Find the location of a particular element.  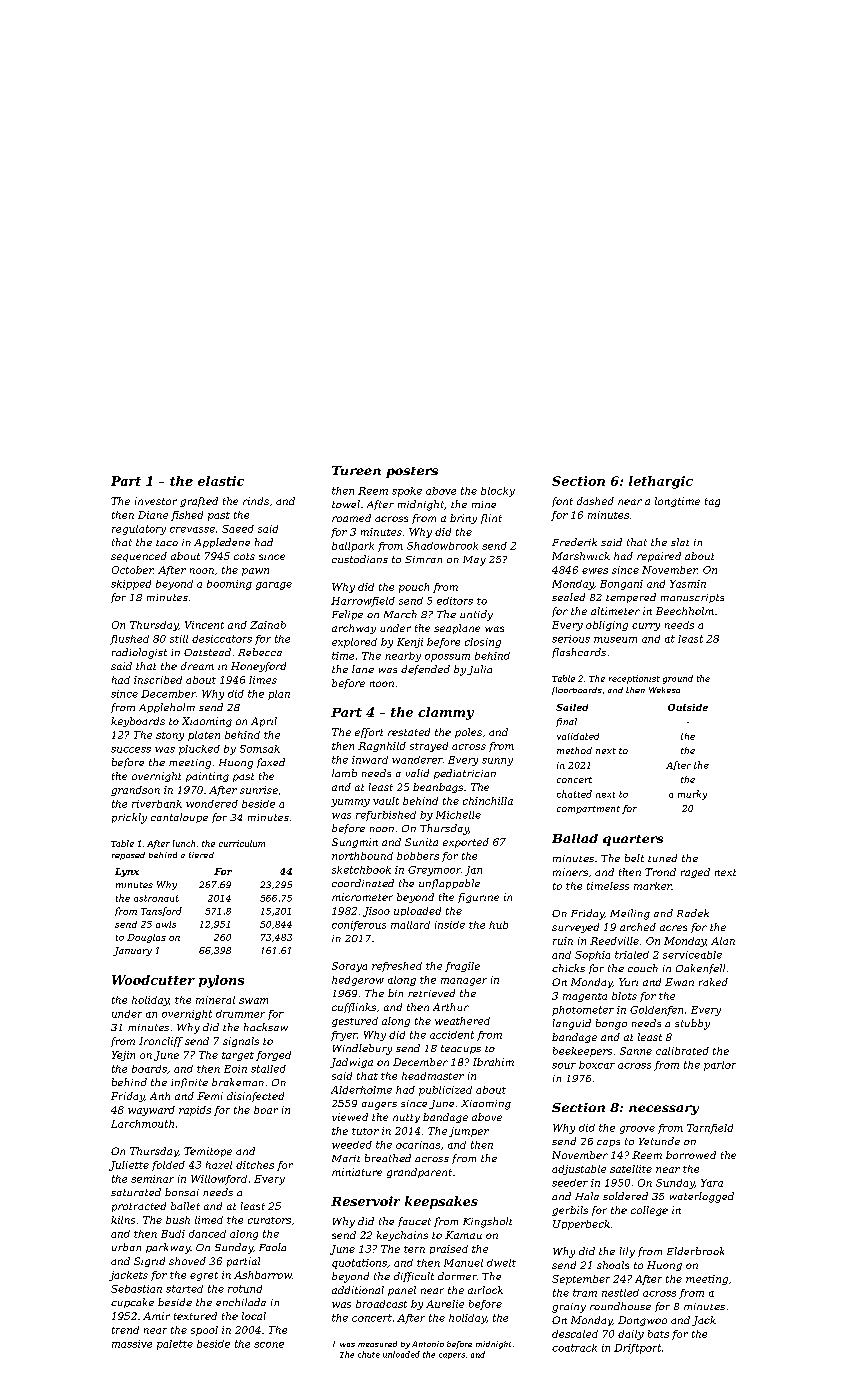

Tureen is located at coordinates (356, 470).
